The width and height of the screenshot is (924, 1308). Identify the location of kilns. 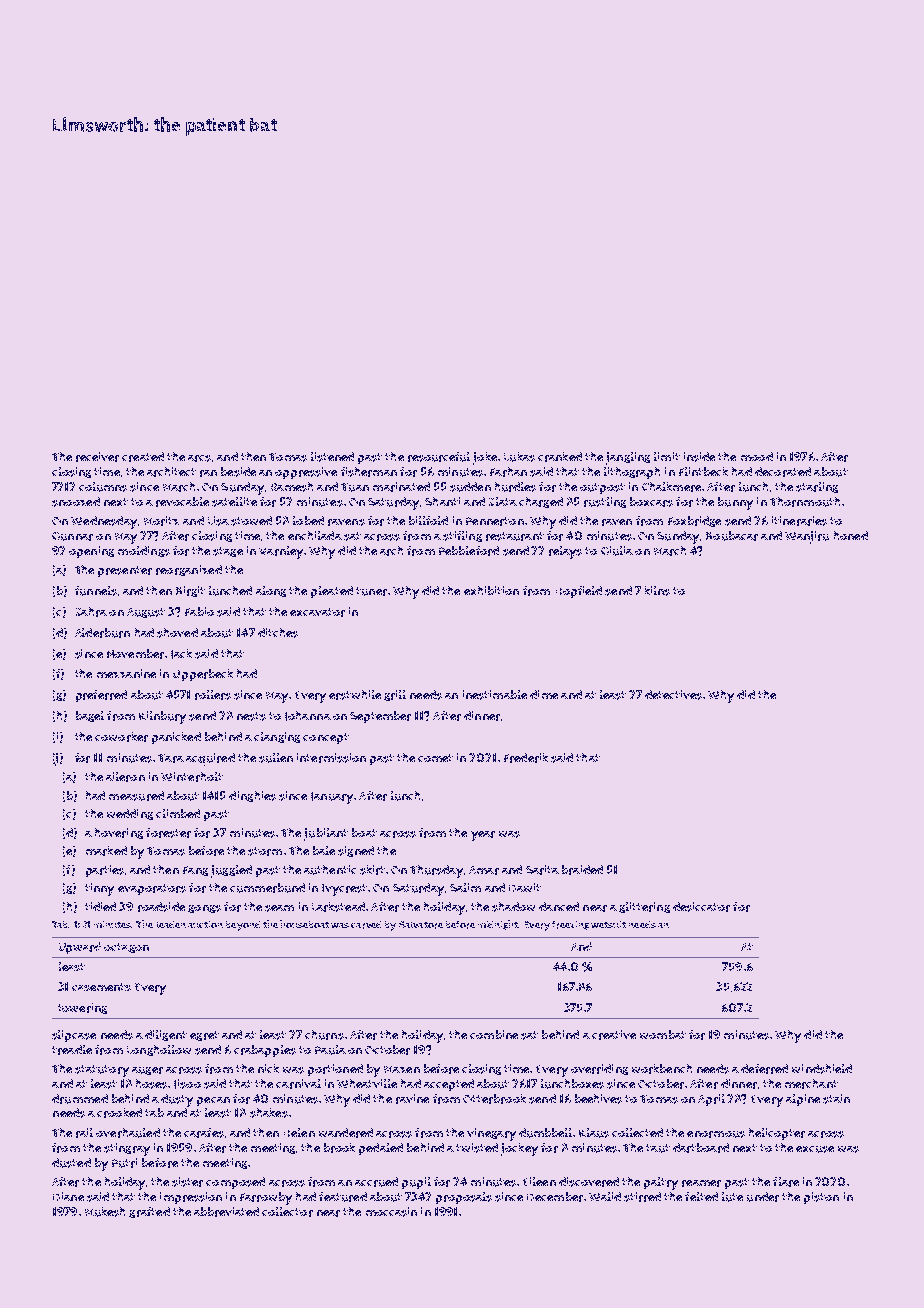
(657, 591).
